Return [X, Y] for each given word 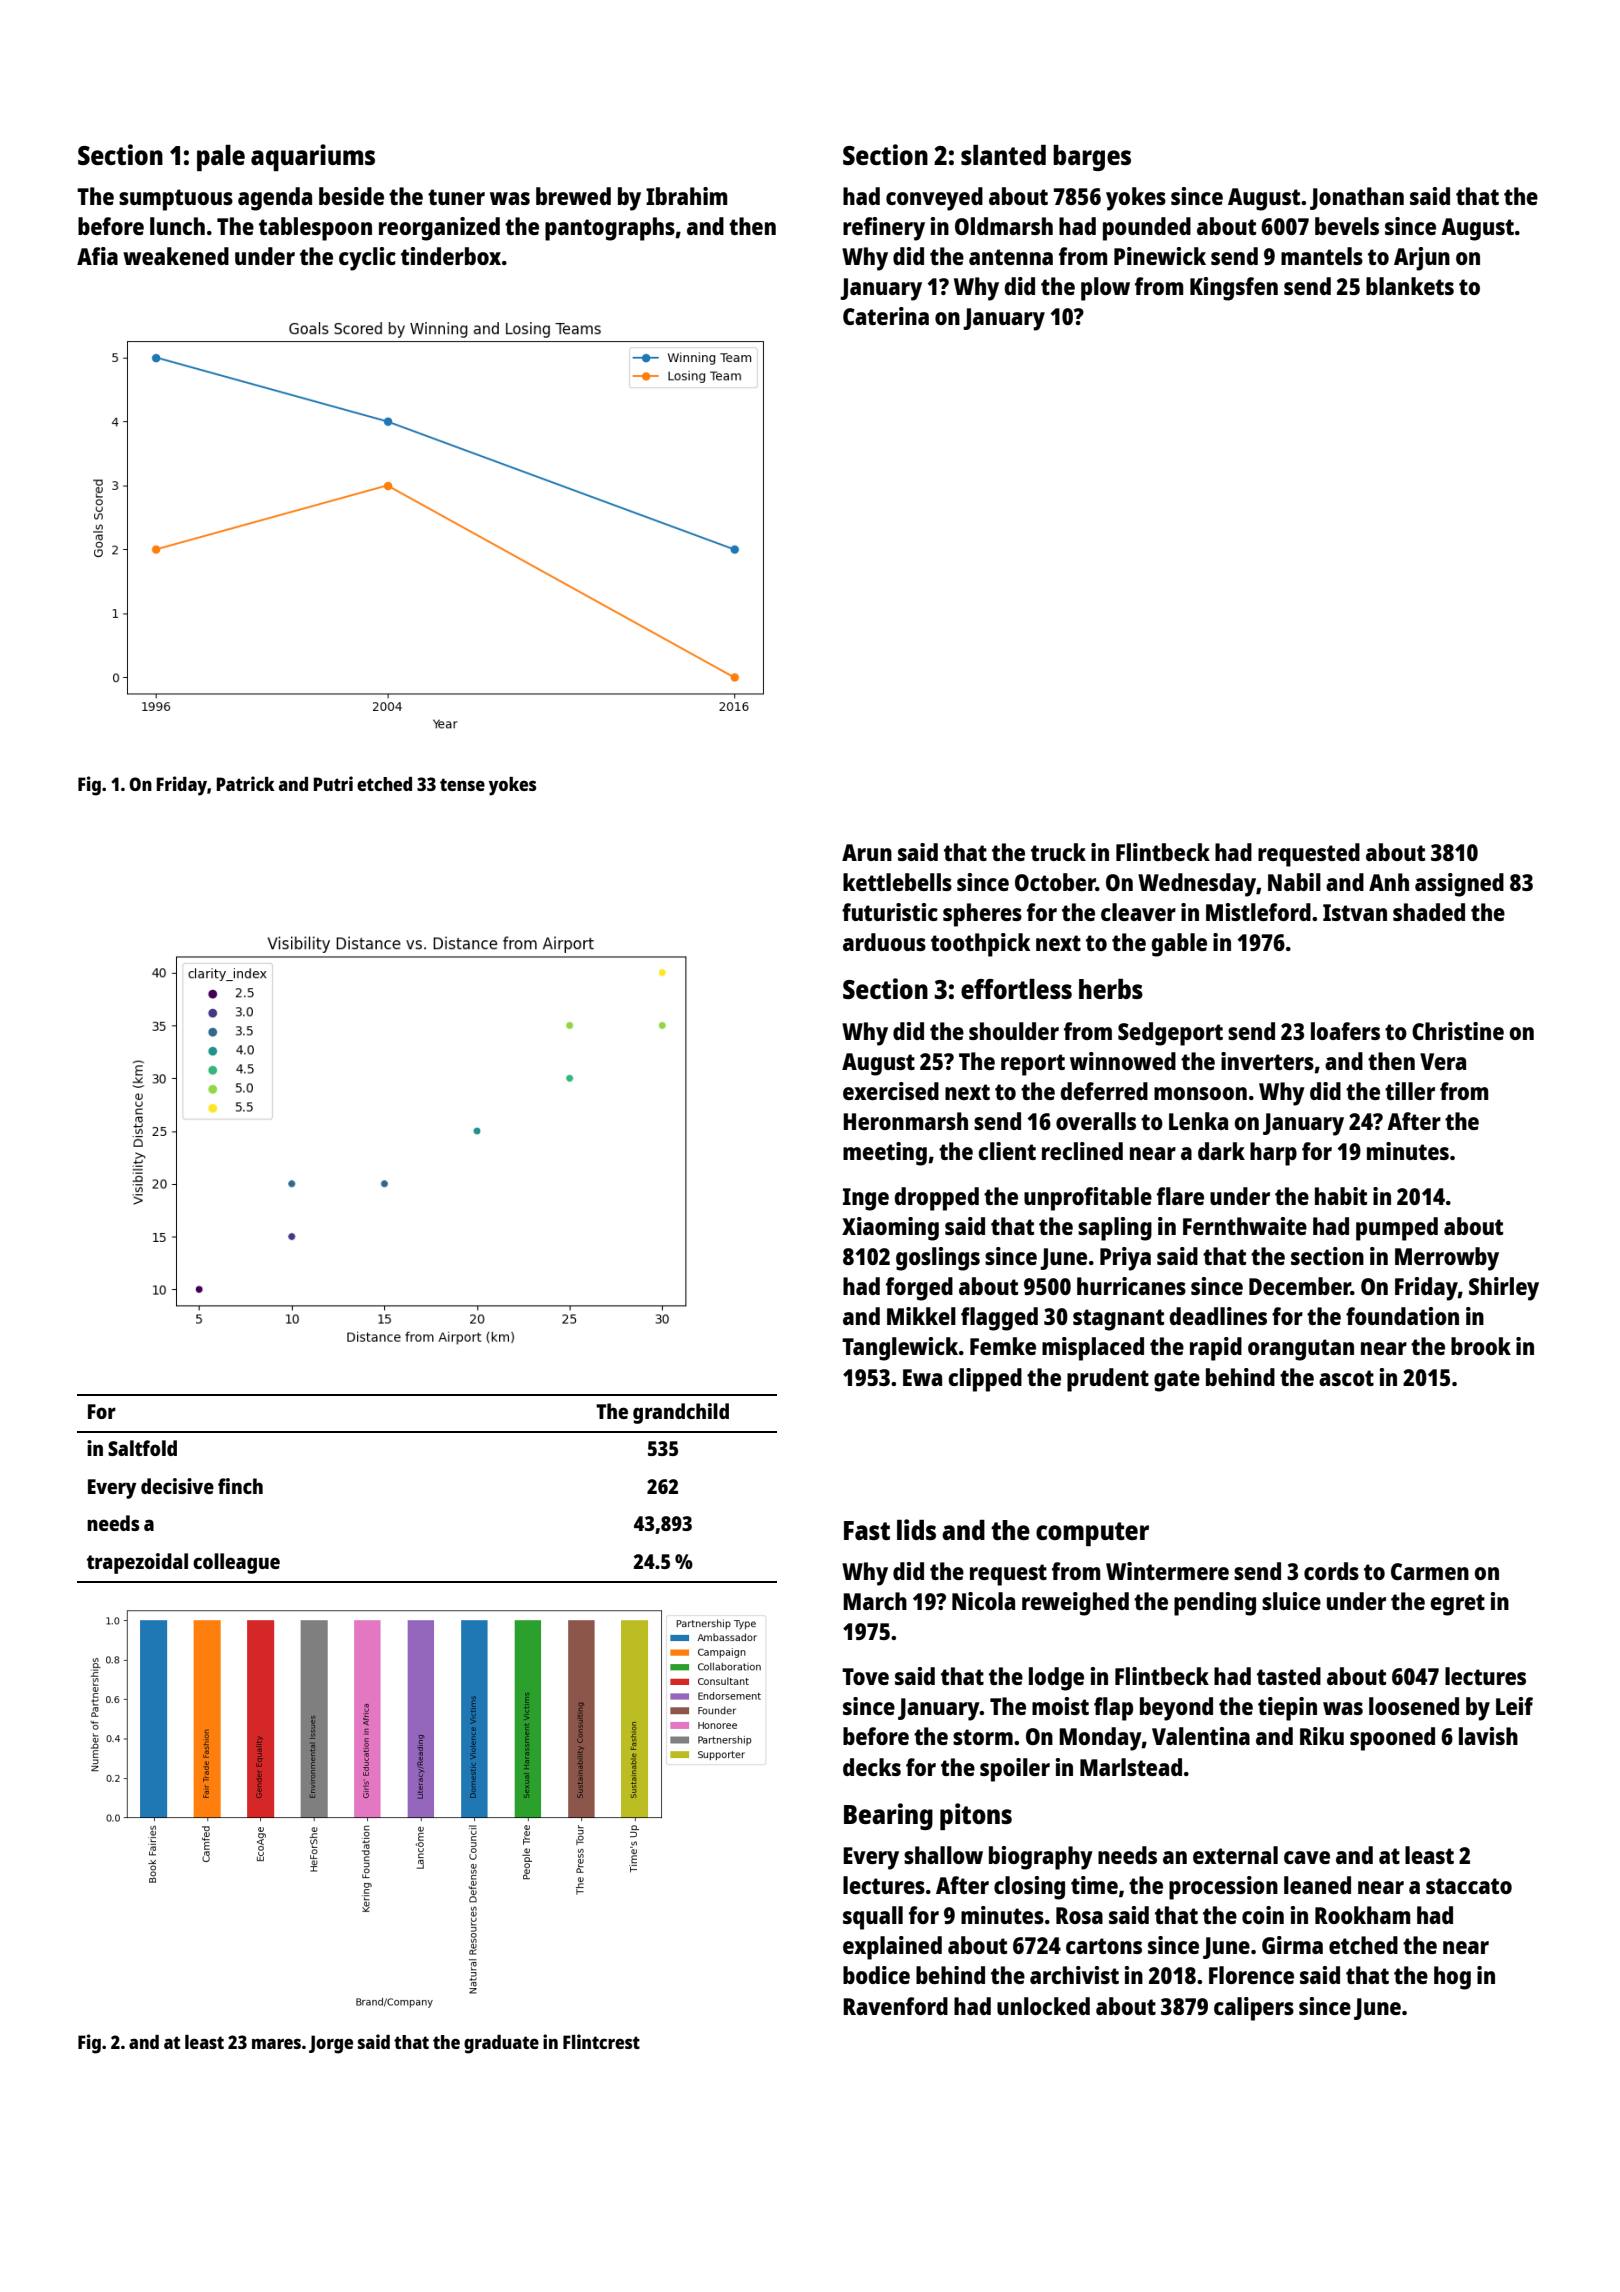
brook [1481, 1346]
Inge [866, 1199]
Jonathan [1357, 198]
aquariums [313, 157]
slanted [1003, 155]
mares [276, 2043]
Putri [333, 783]
